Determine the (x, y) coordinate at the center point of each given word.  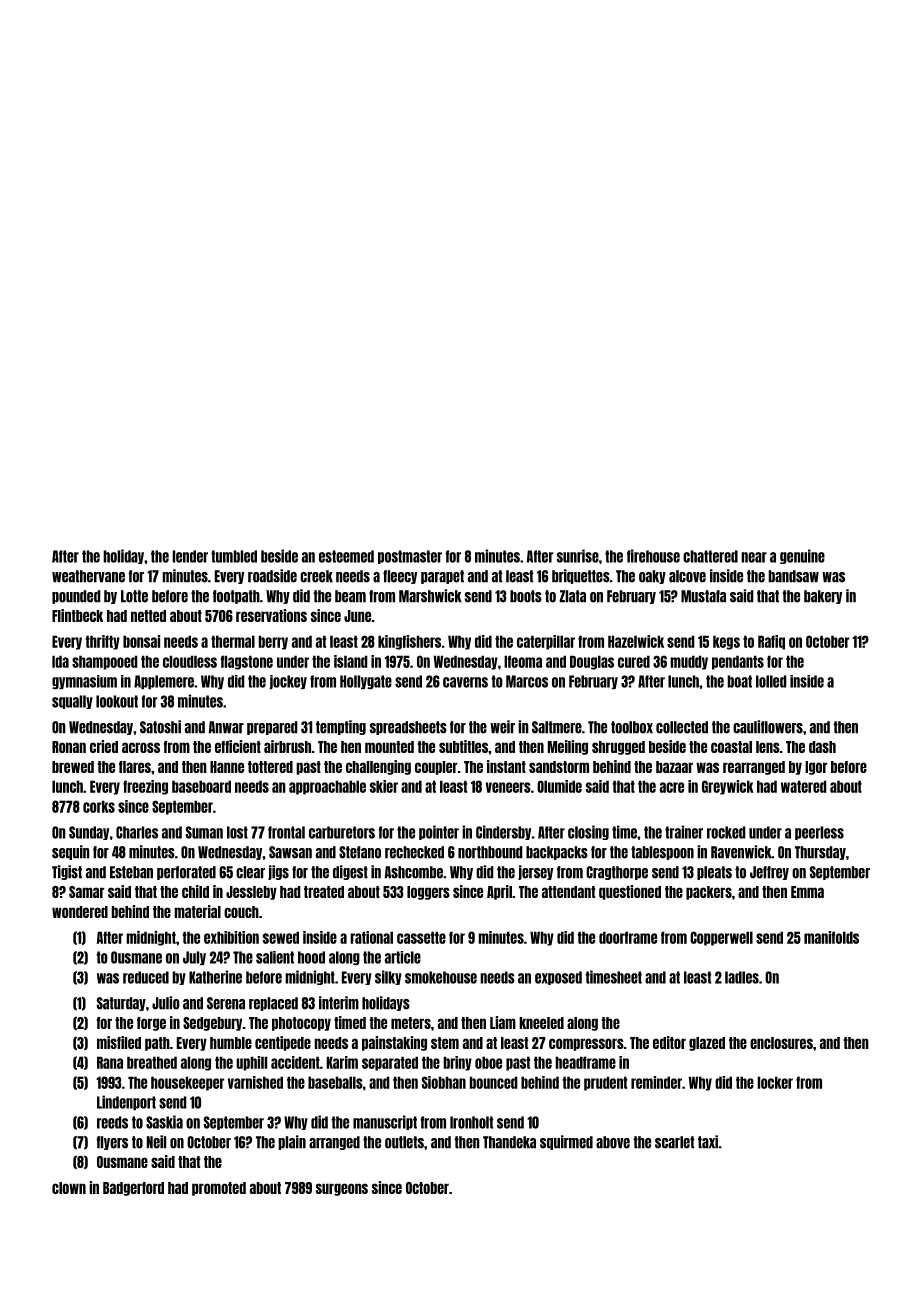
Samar (86, 892)
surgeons (342, 1189)
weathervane (88, 576)
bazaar (674, 767)
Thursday (820, 853)
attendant (568, 892)
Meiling (568, 747)
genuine (802, 556)
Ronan (69, 747)
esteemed (346, 556)
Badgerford (133, 1189)
